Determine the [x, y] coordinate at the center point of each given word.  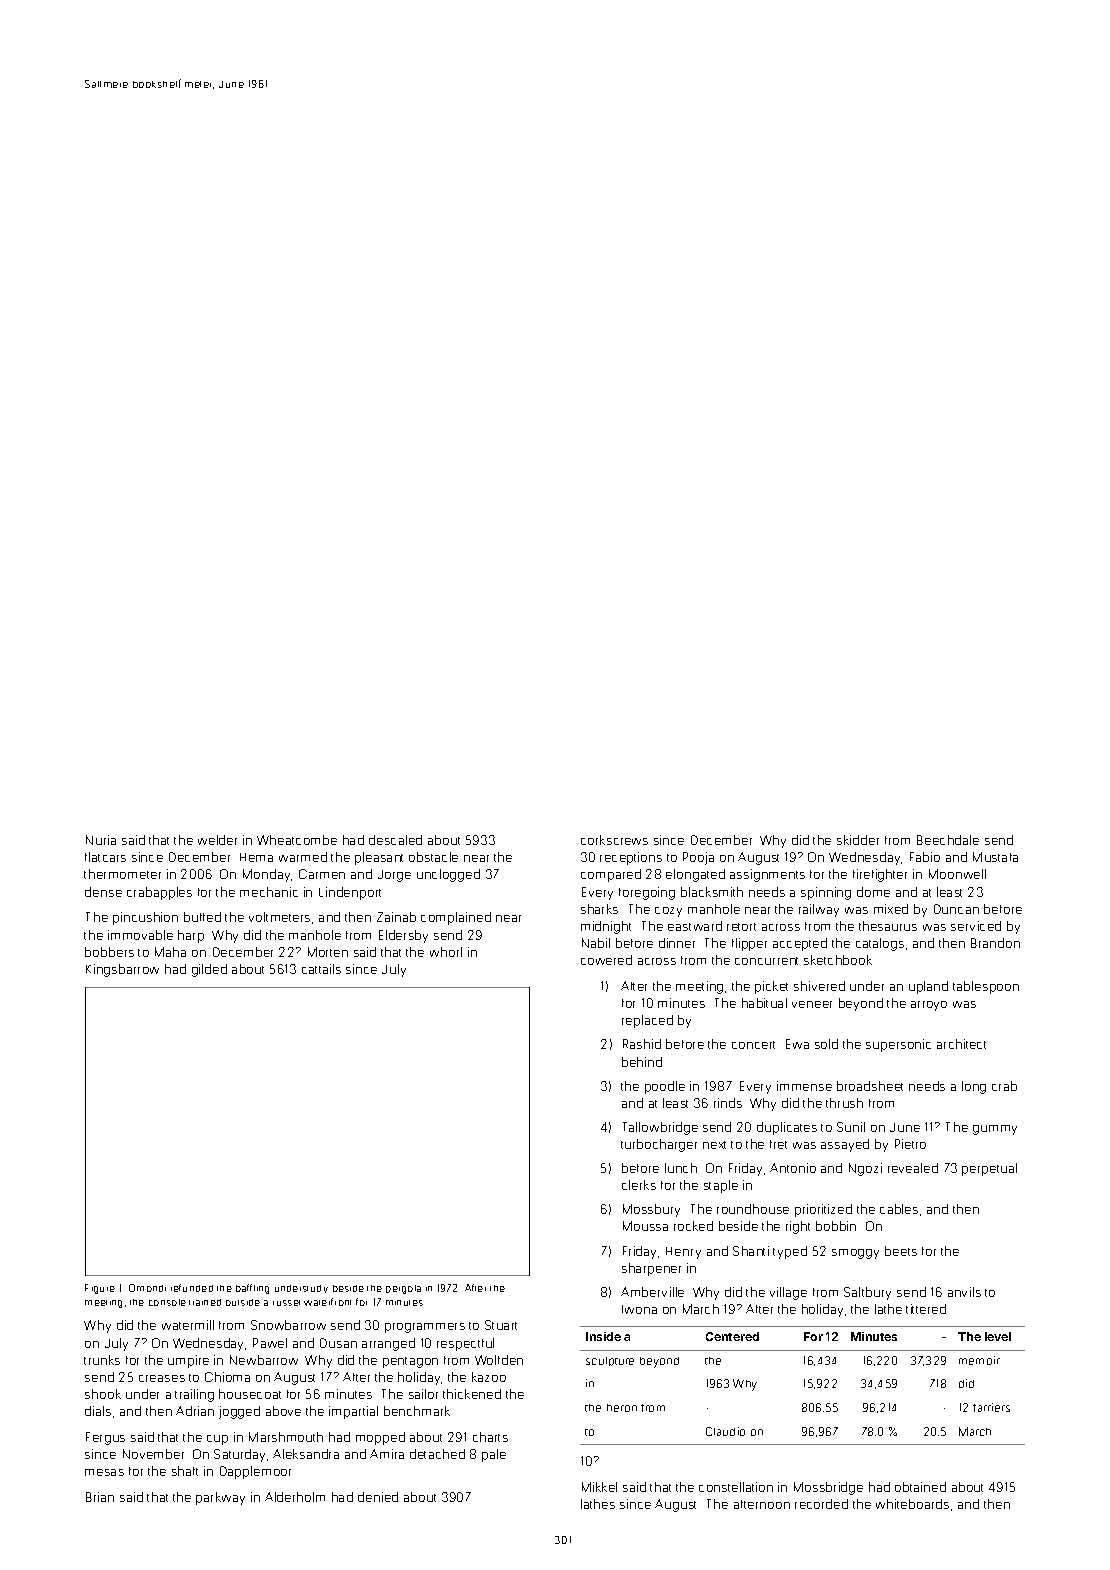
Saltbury [867, 1293]
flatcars [105, 857]
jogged [239, 1412]
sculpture [610, 1361]
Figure [100, 1289]
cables [899, 1209]
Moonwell [957, 874]
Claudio [725, 1431]
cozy [668, 912]
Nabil [596, 943]
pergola [403, 1289]
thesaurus [888, 926]
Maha [170, 952]
